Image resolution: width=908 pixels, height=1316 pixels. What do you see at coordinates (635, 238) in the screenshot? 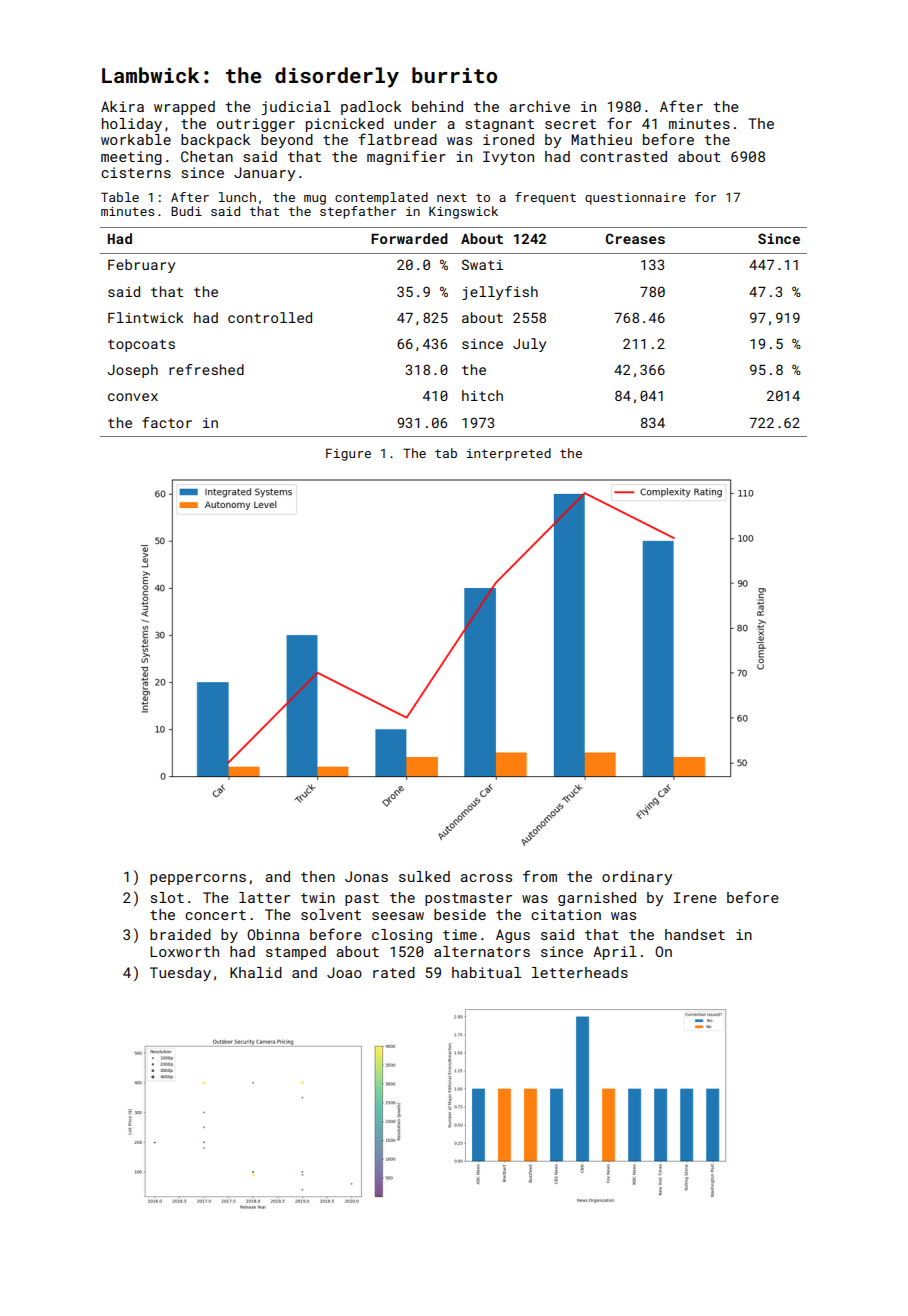
I see `Creases` at bounding box center [635, 238].
